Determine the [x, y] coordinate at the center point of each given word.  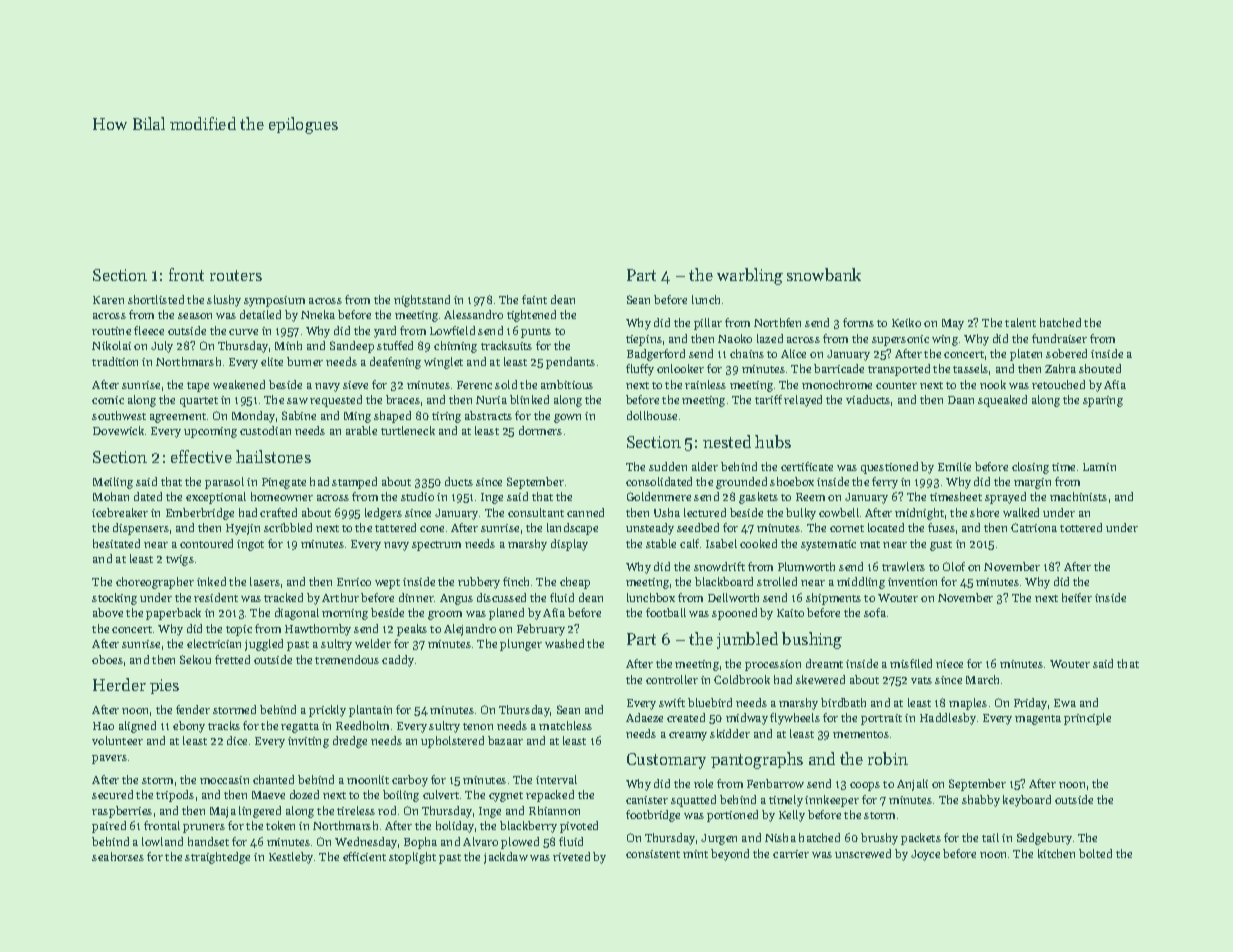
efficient [364, 856]
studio [417, 496]
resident [216, 597]
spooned [734, 614]
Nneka [318, 314]
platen [1026, 355]
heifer [1077, 597]
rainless [705, 384]
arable [361, 430]
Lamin [1099, 467]
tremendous [347, 659]
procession [773, 665]
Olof [954, 566]
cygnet [506, 797]
